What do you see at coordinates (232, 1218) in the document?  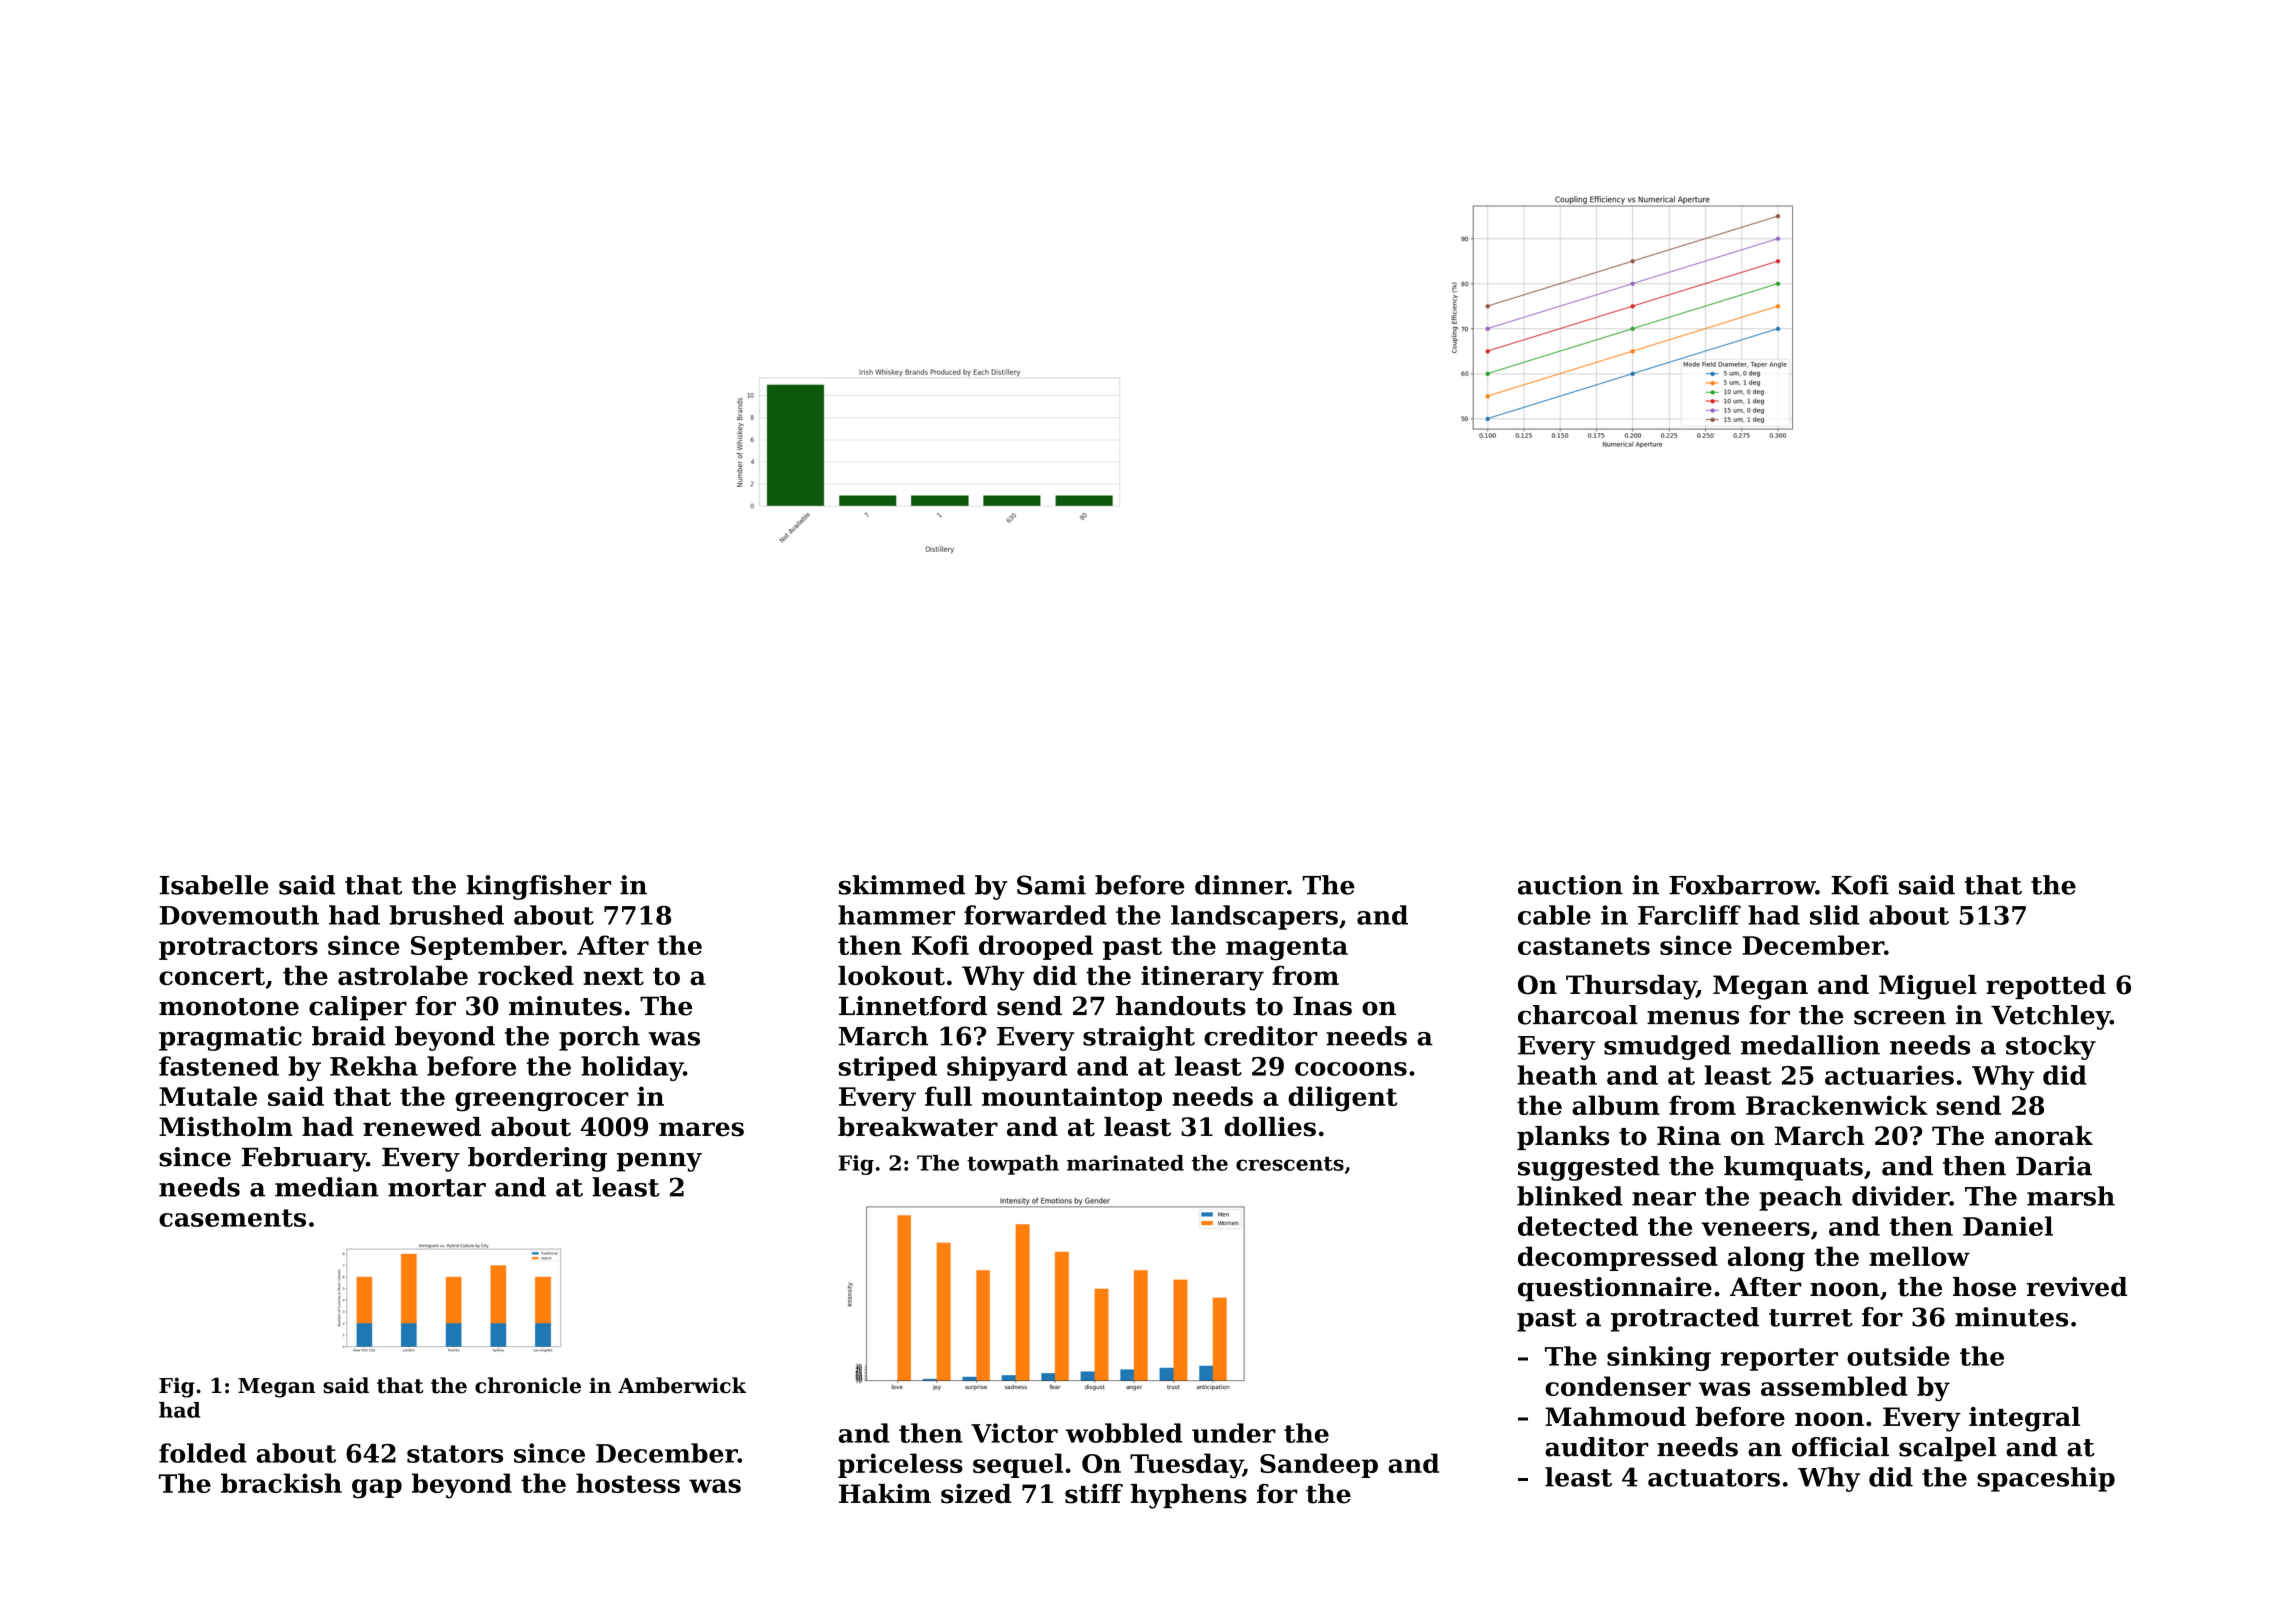 I see `casements` at bounding box center [232, 1218].
